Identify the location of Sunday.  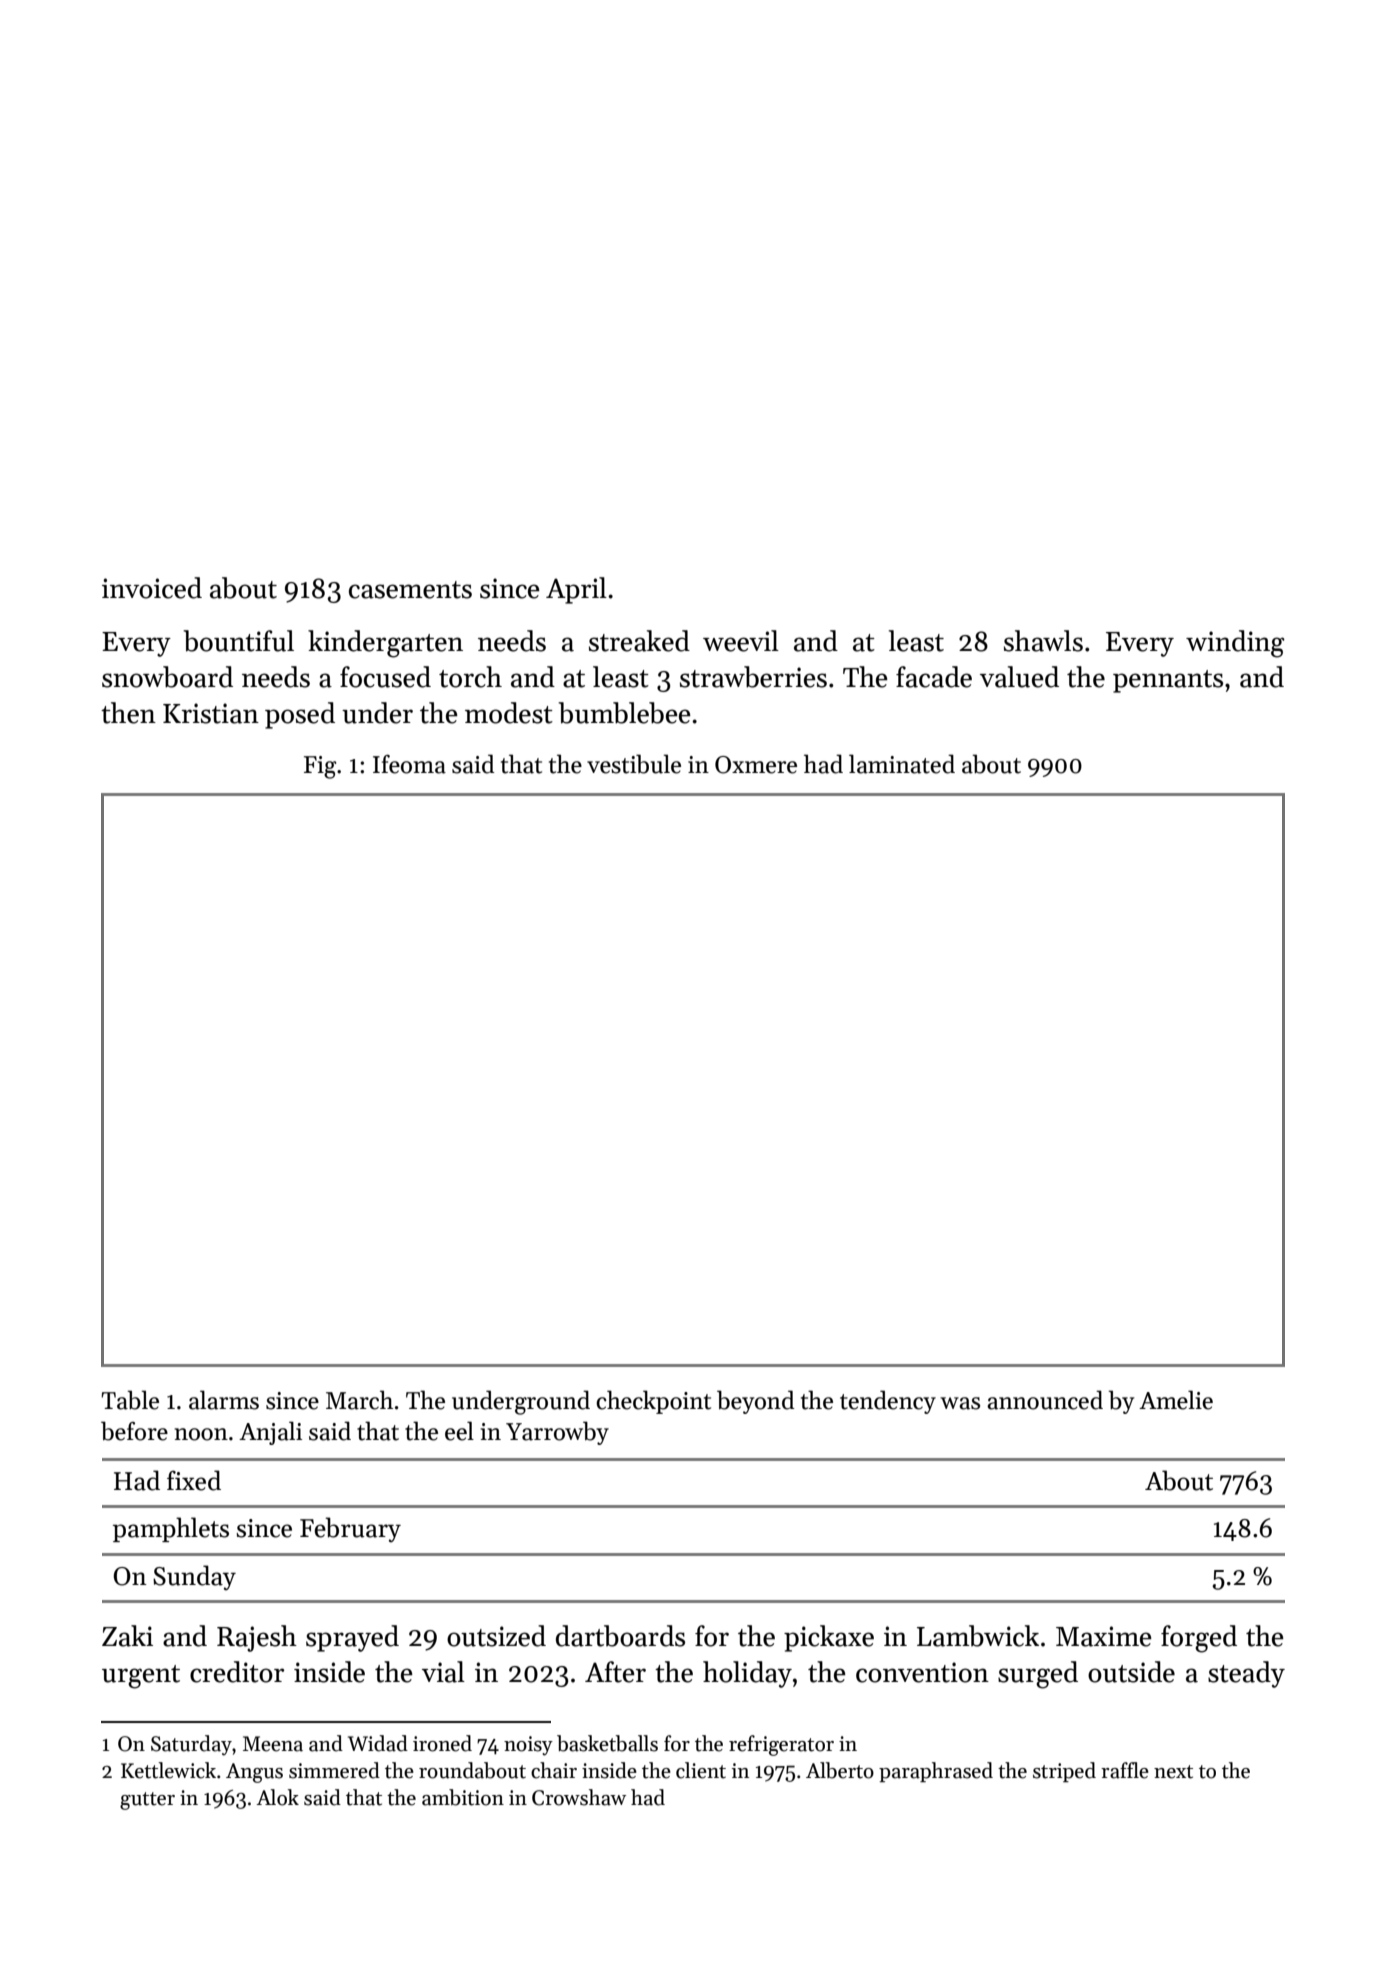
(194, 1577).
